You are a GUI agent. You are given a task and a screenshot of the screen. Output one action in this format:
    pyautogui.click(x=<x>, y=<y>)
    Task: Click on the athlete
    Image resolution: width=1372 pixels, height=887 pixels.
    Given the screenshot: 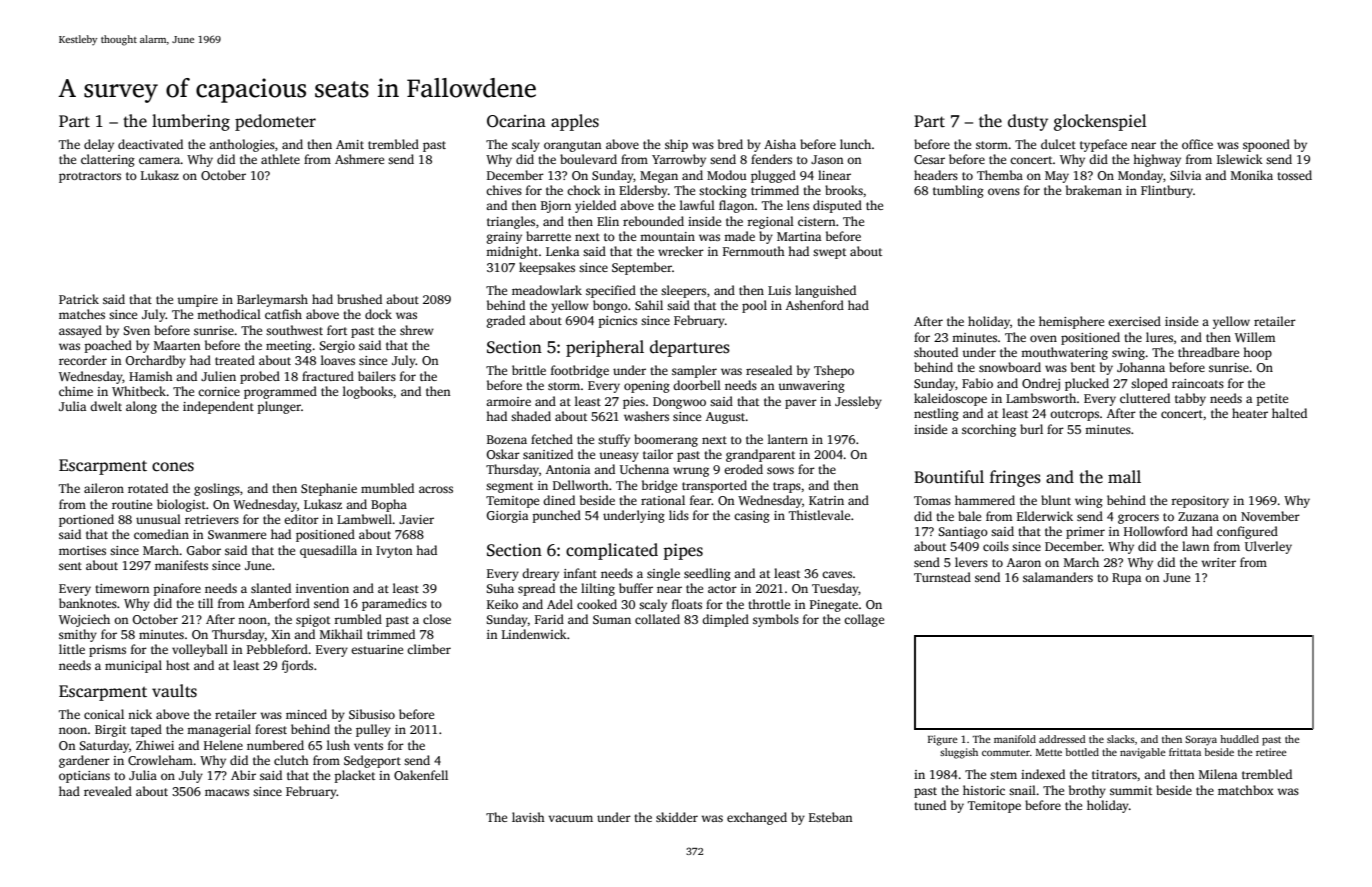 What is the action you would take?
    pyautogui.click(x=280, y=159)
